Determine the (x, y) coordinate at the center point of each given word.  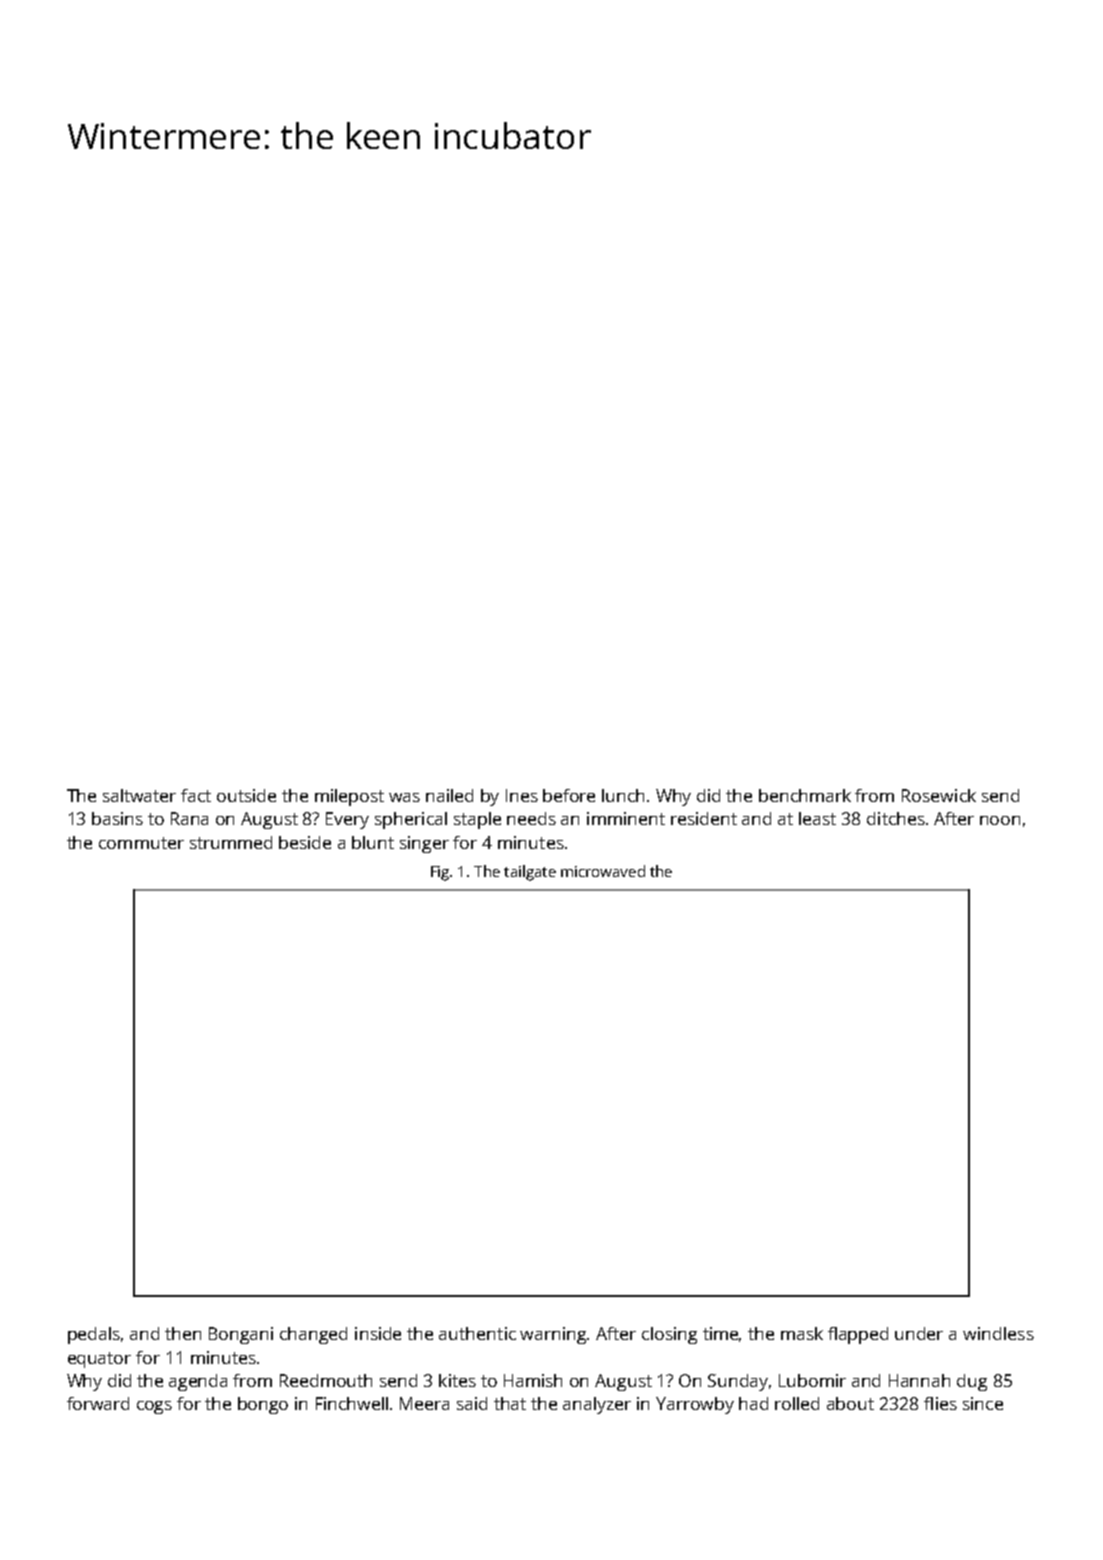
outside (246, 795)
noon (1000, 820)
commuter (141, 843)
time (720, 1333)
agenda (198, 1382)
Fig (440, 873)
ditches (896, 818)
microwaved (603, 871)
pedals (94, 1335)
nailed (449, 795)
